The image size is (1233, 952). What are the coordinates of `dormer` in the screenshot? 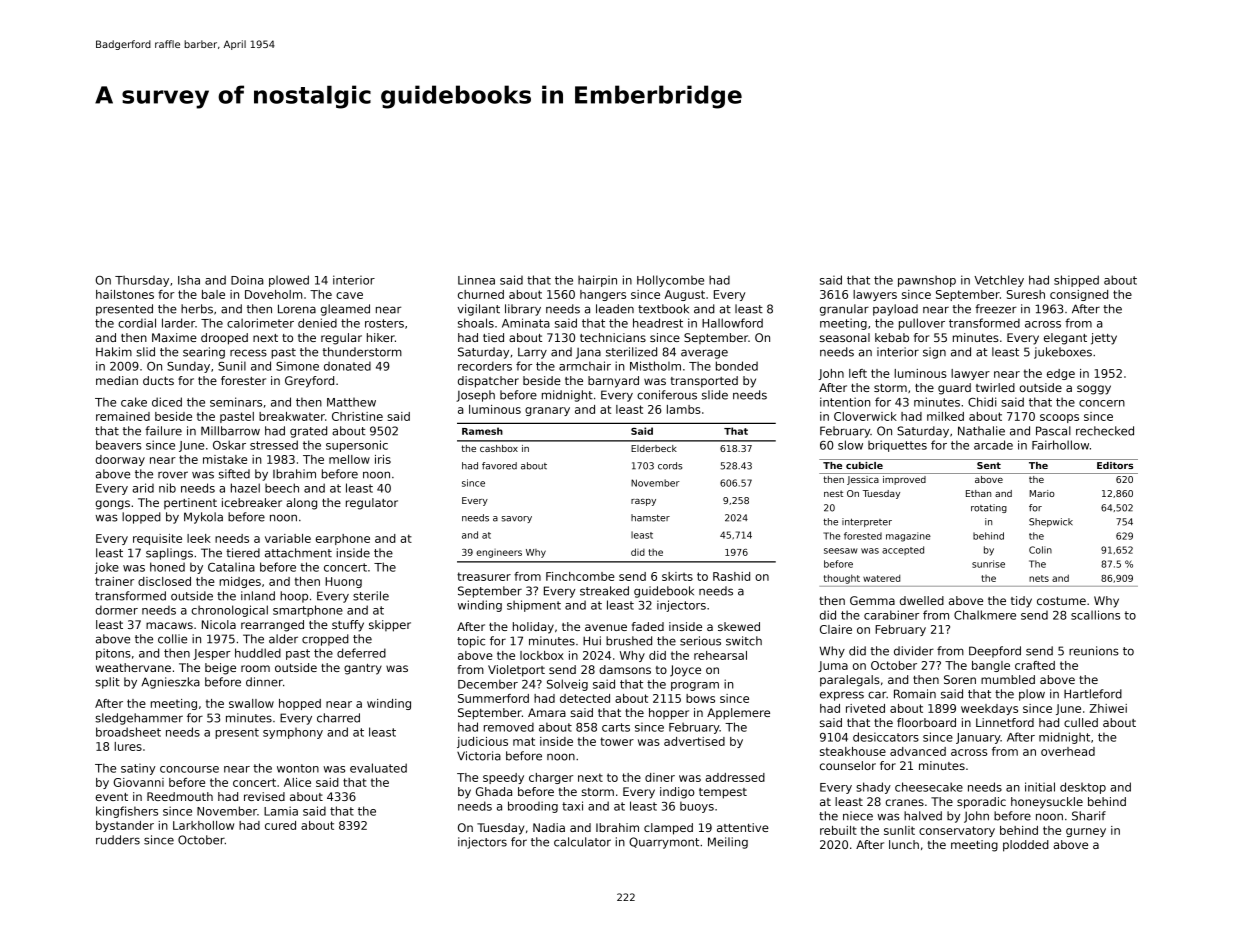 It's located at (116, 610).
